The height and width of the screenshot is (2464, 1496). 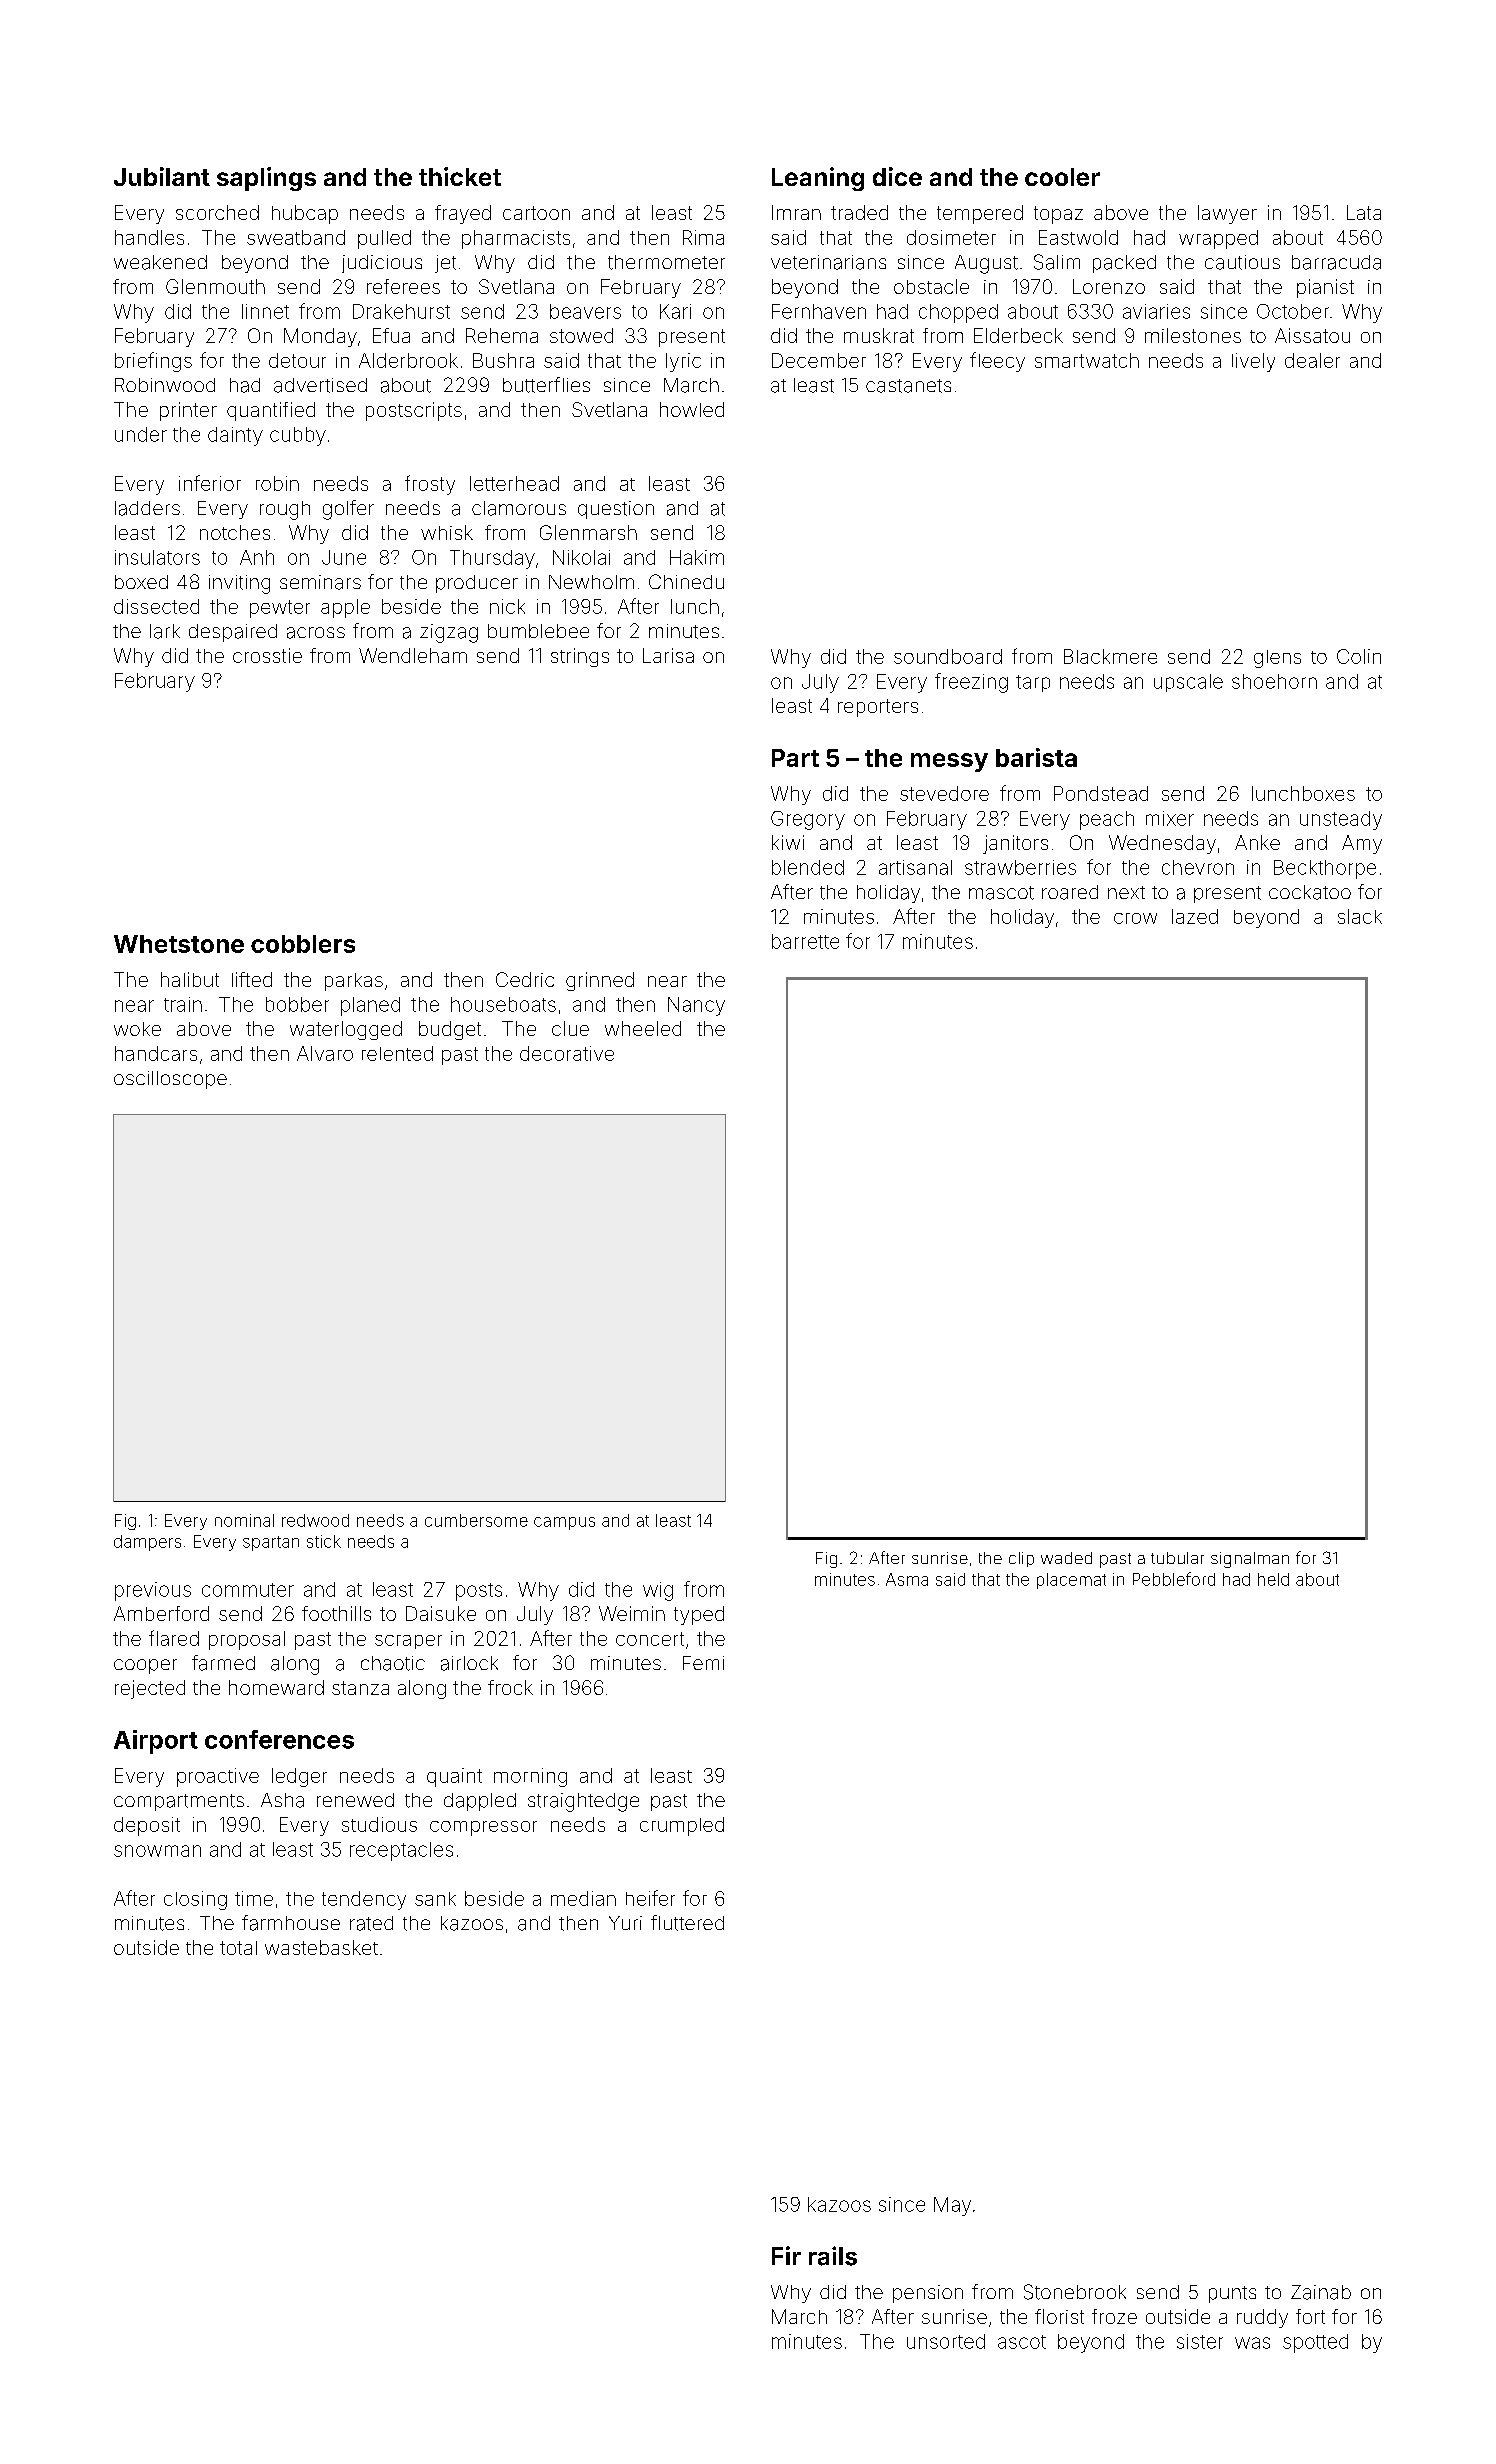 What do you see at coordinates (299, 1777) in the screenshot?
I see `ledger` at bounding box center [299, 1777].
